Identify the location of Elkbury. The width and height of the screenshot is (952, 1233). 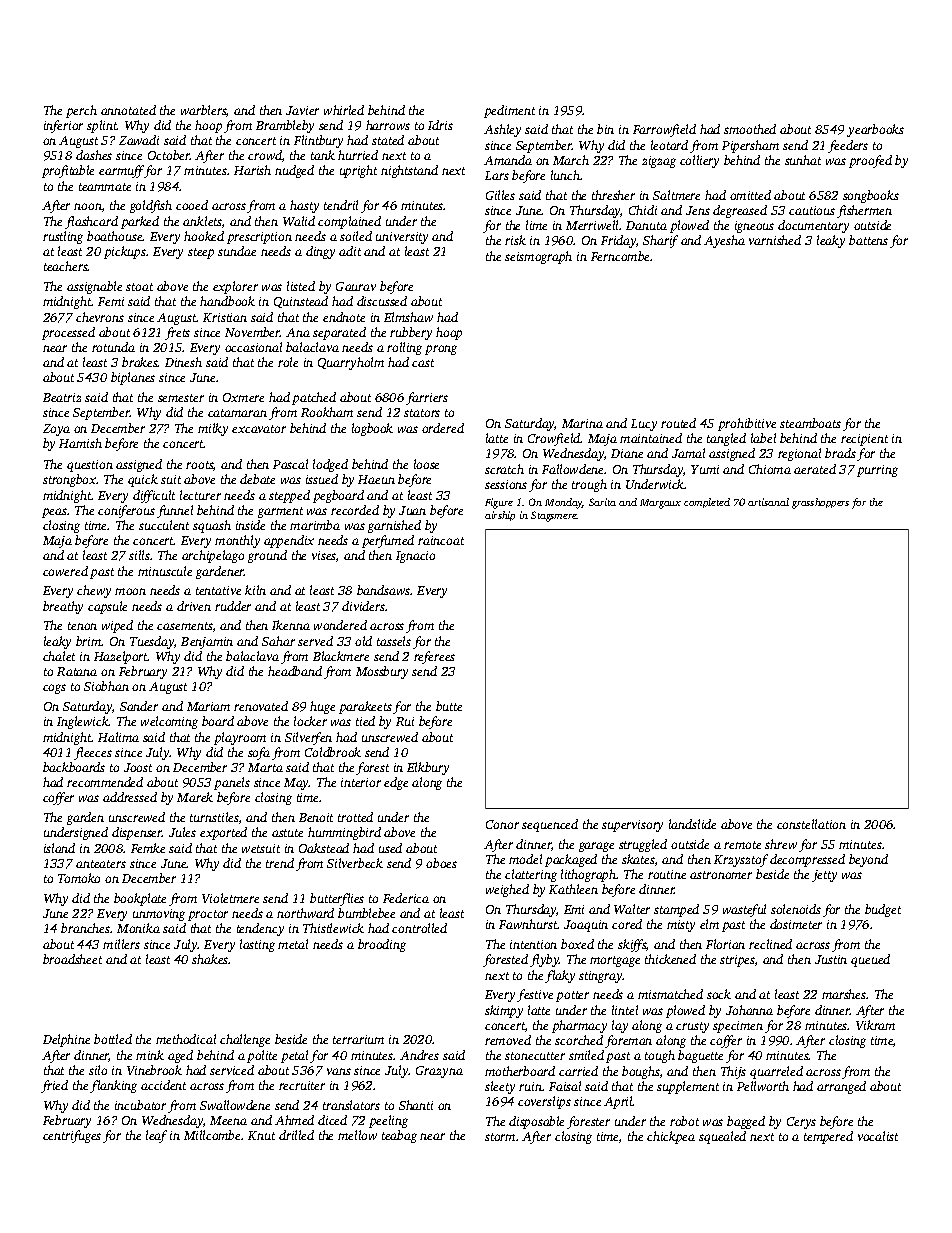
(428, 768).
